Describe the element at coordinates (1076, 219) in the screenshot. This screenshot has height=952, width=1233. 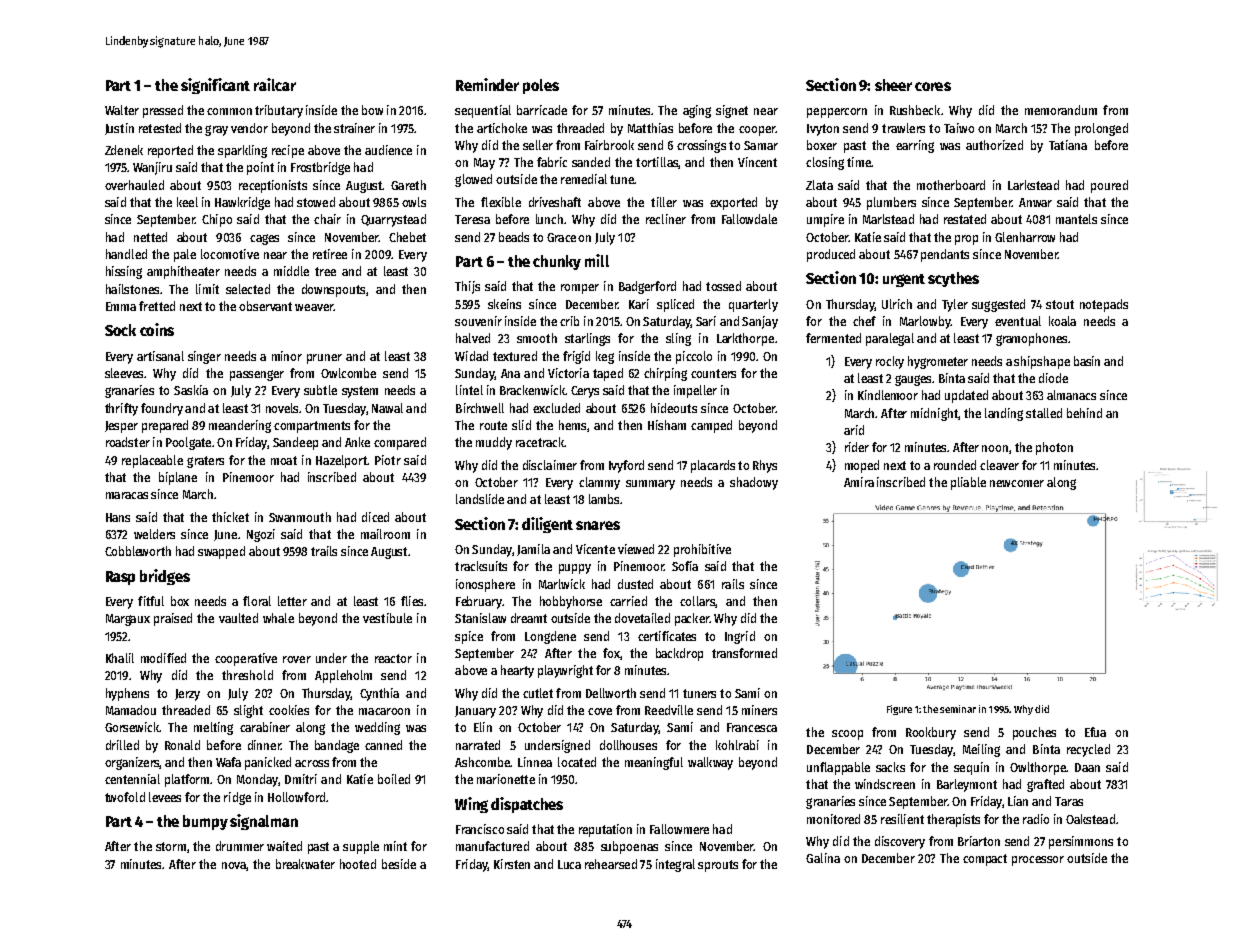
I see `mantels` at that location.
